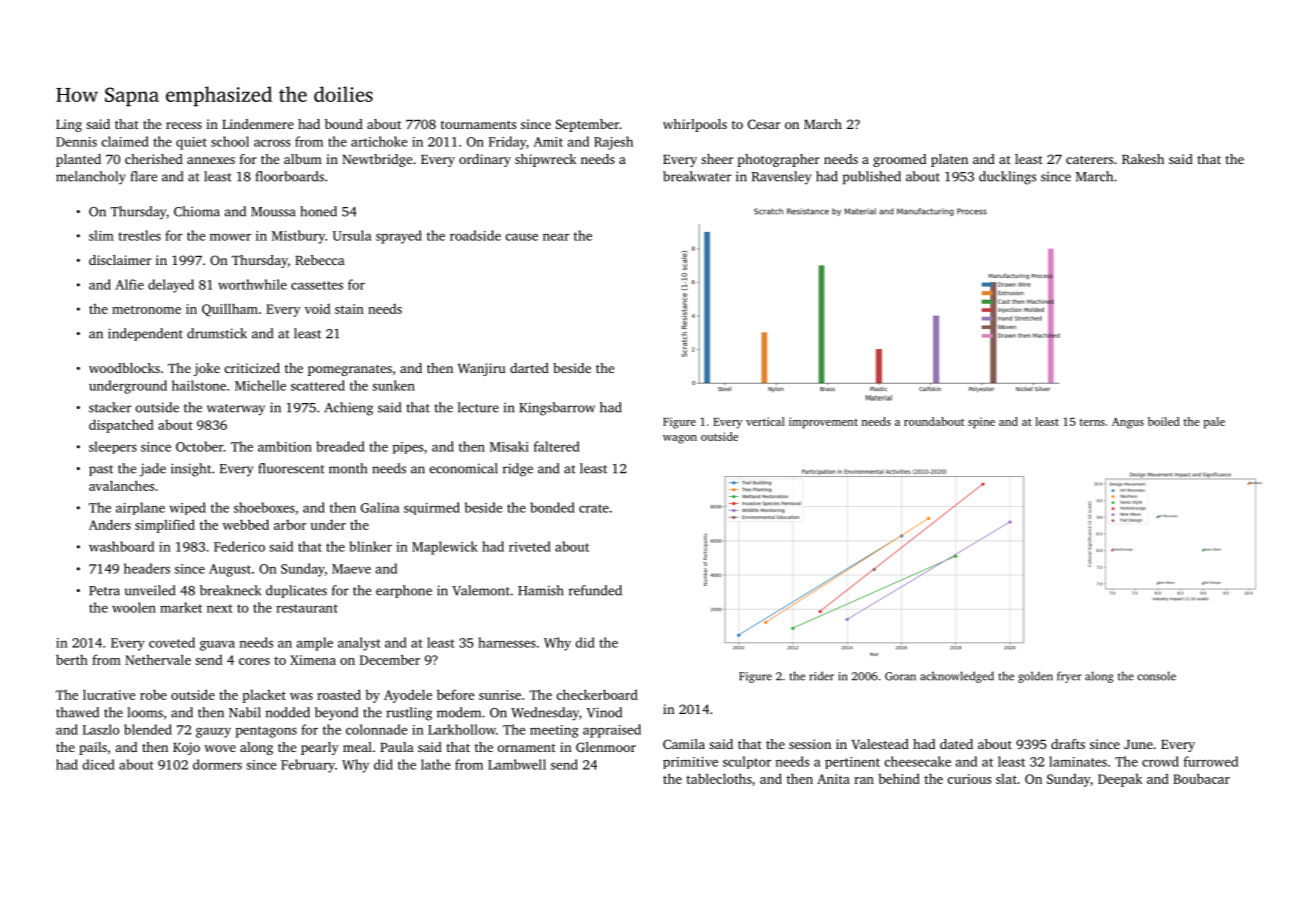  Describe the element at coordinates (109, 694) in the page. I see `lucrative` at that location.
